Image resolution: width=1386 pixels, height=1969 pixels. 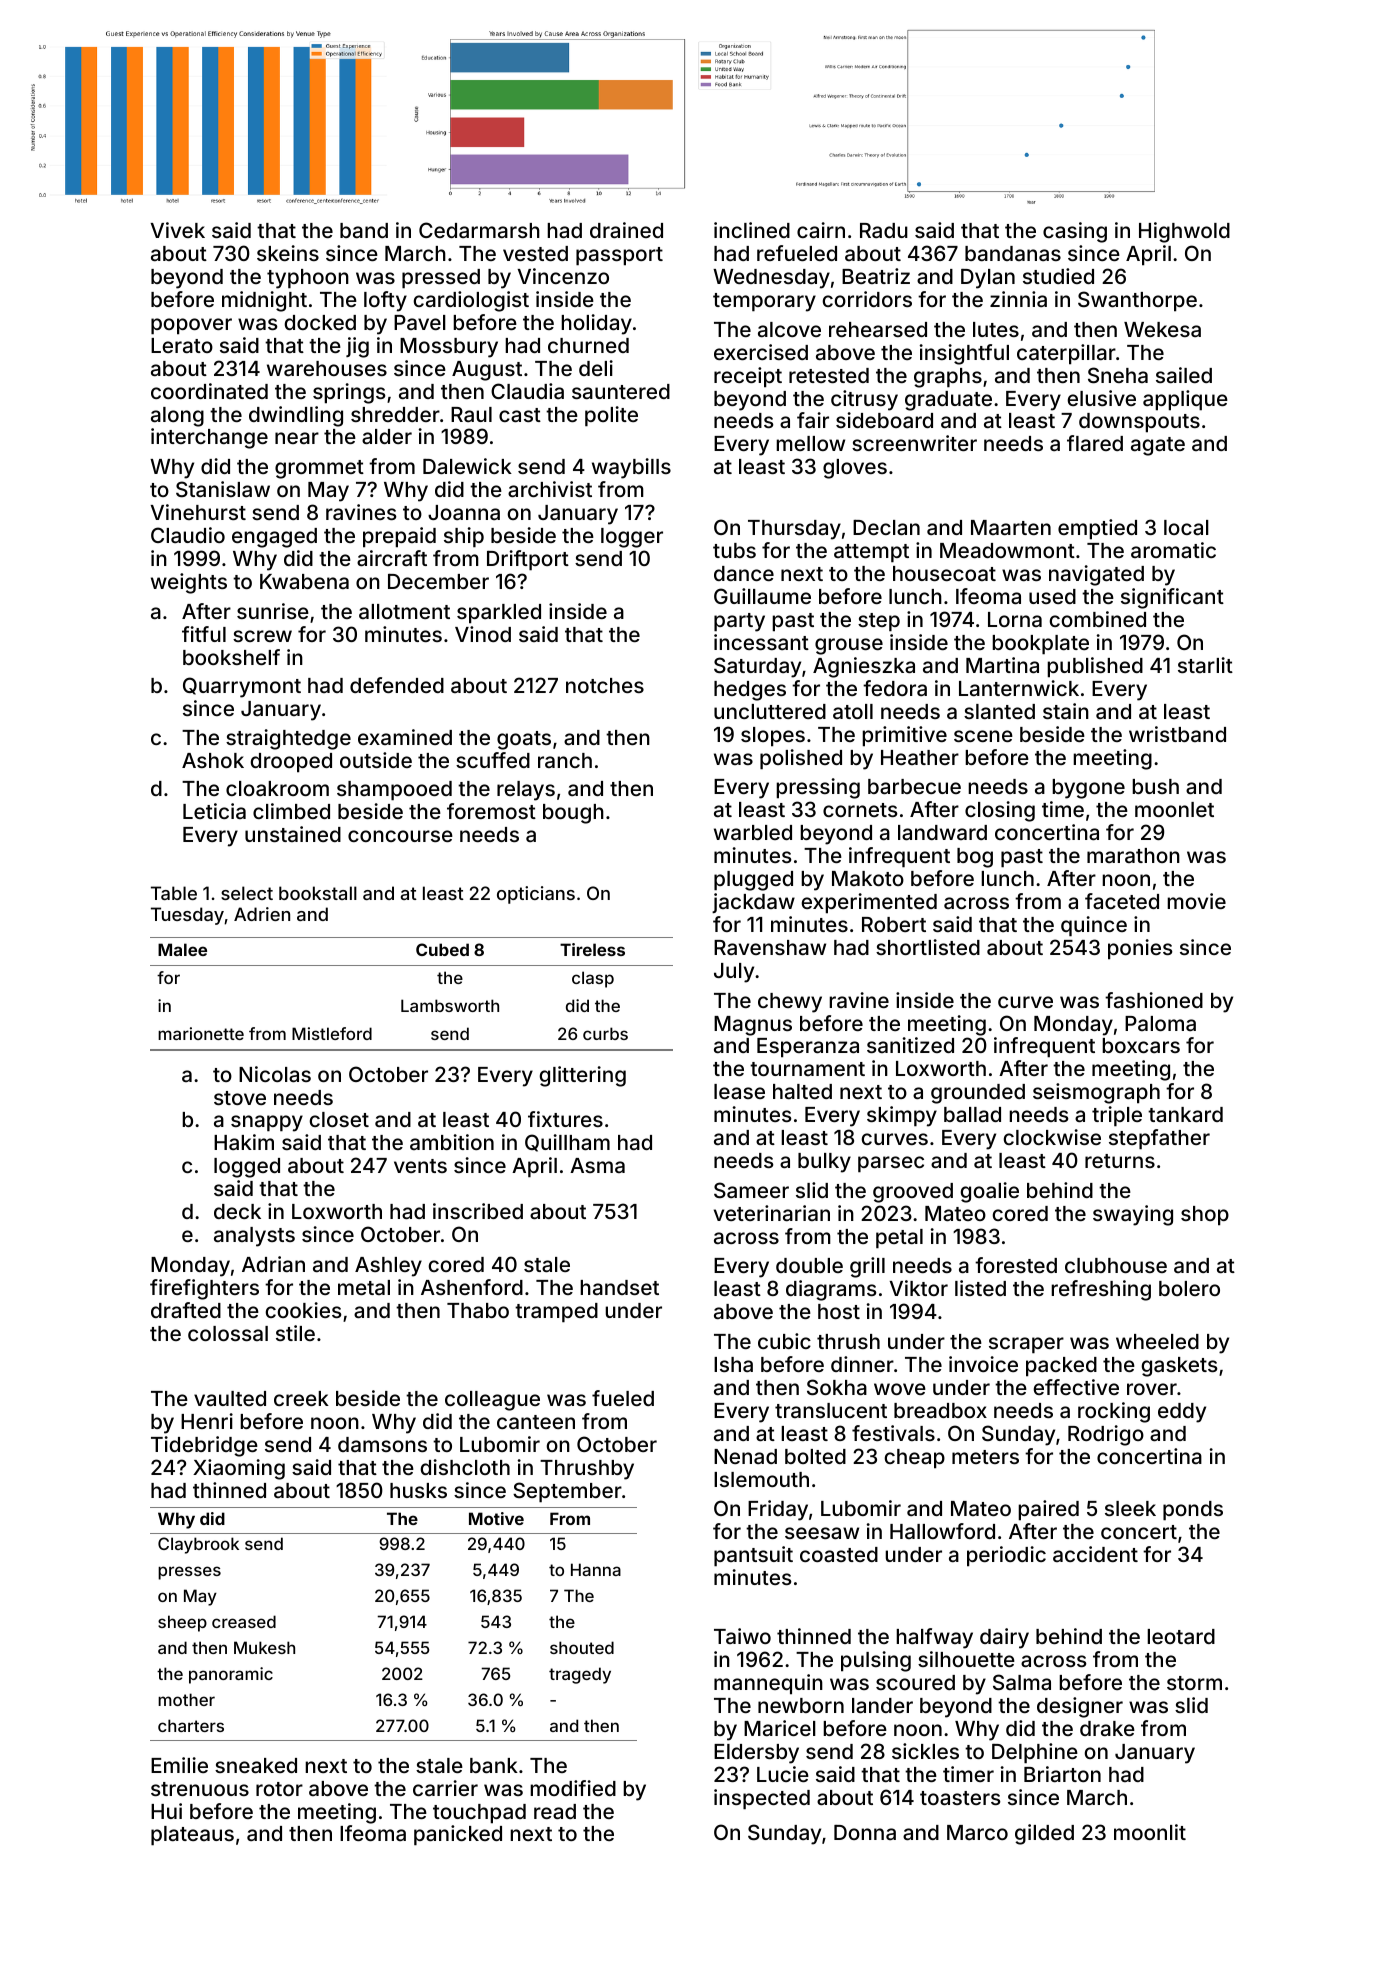 I want to click on starlit, so click(x=1205, y=665).
